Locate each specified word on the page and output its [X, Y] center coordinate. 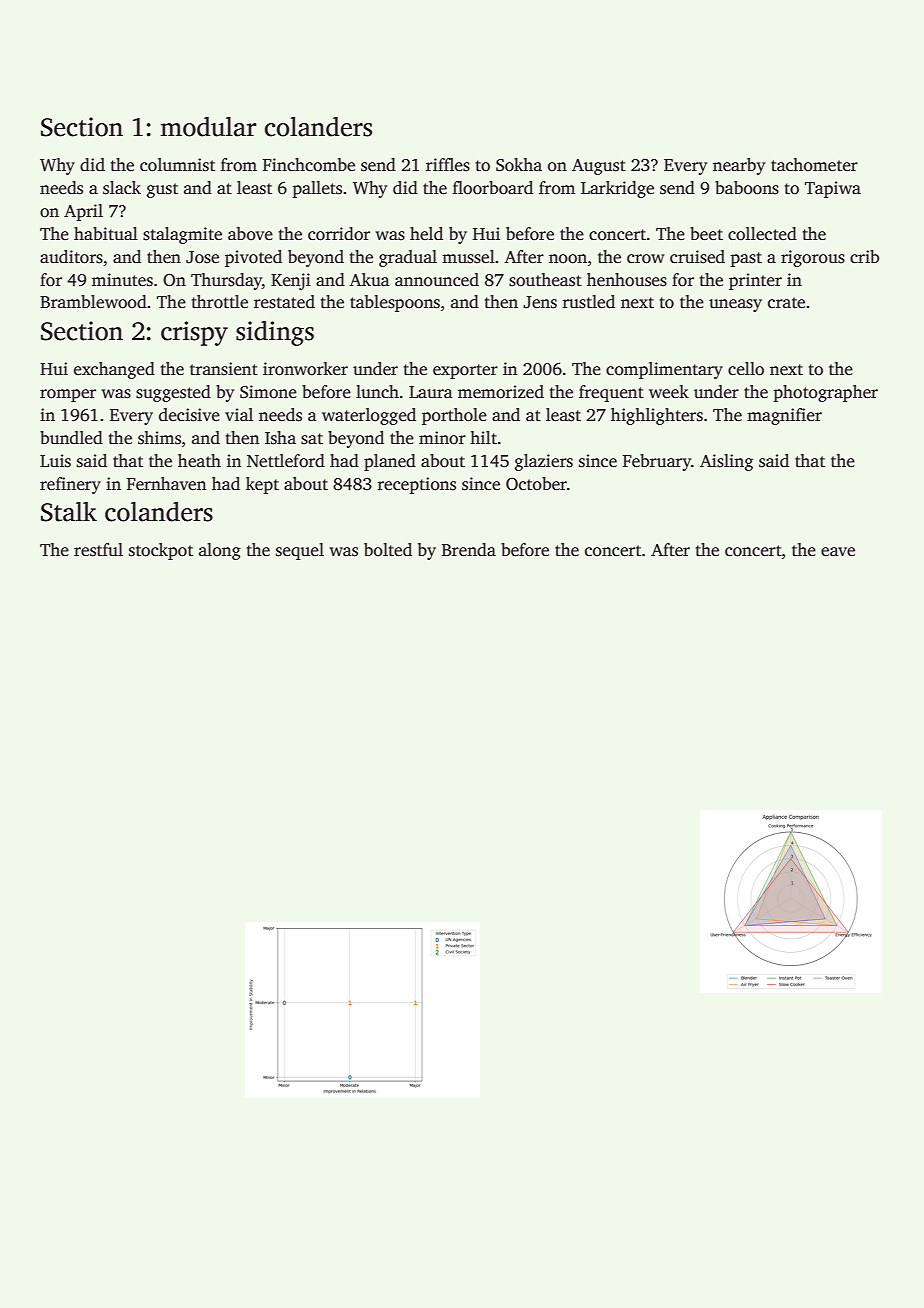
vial [239, 414]
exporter [465, 371]
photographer [825, 393]
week [669, 392]
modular [208, 127]
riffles [448, 165]
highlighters [657, 416]
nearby [739, 166]
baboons [747, 188]
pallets [317, 189]
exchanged [114, 370]
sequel [300, 551]
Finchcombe [309, 165]
